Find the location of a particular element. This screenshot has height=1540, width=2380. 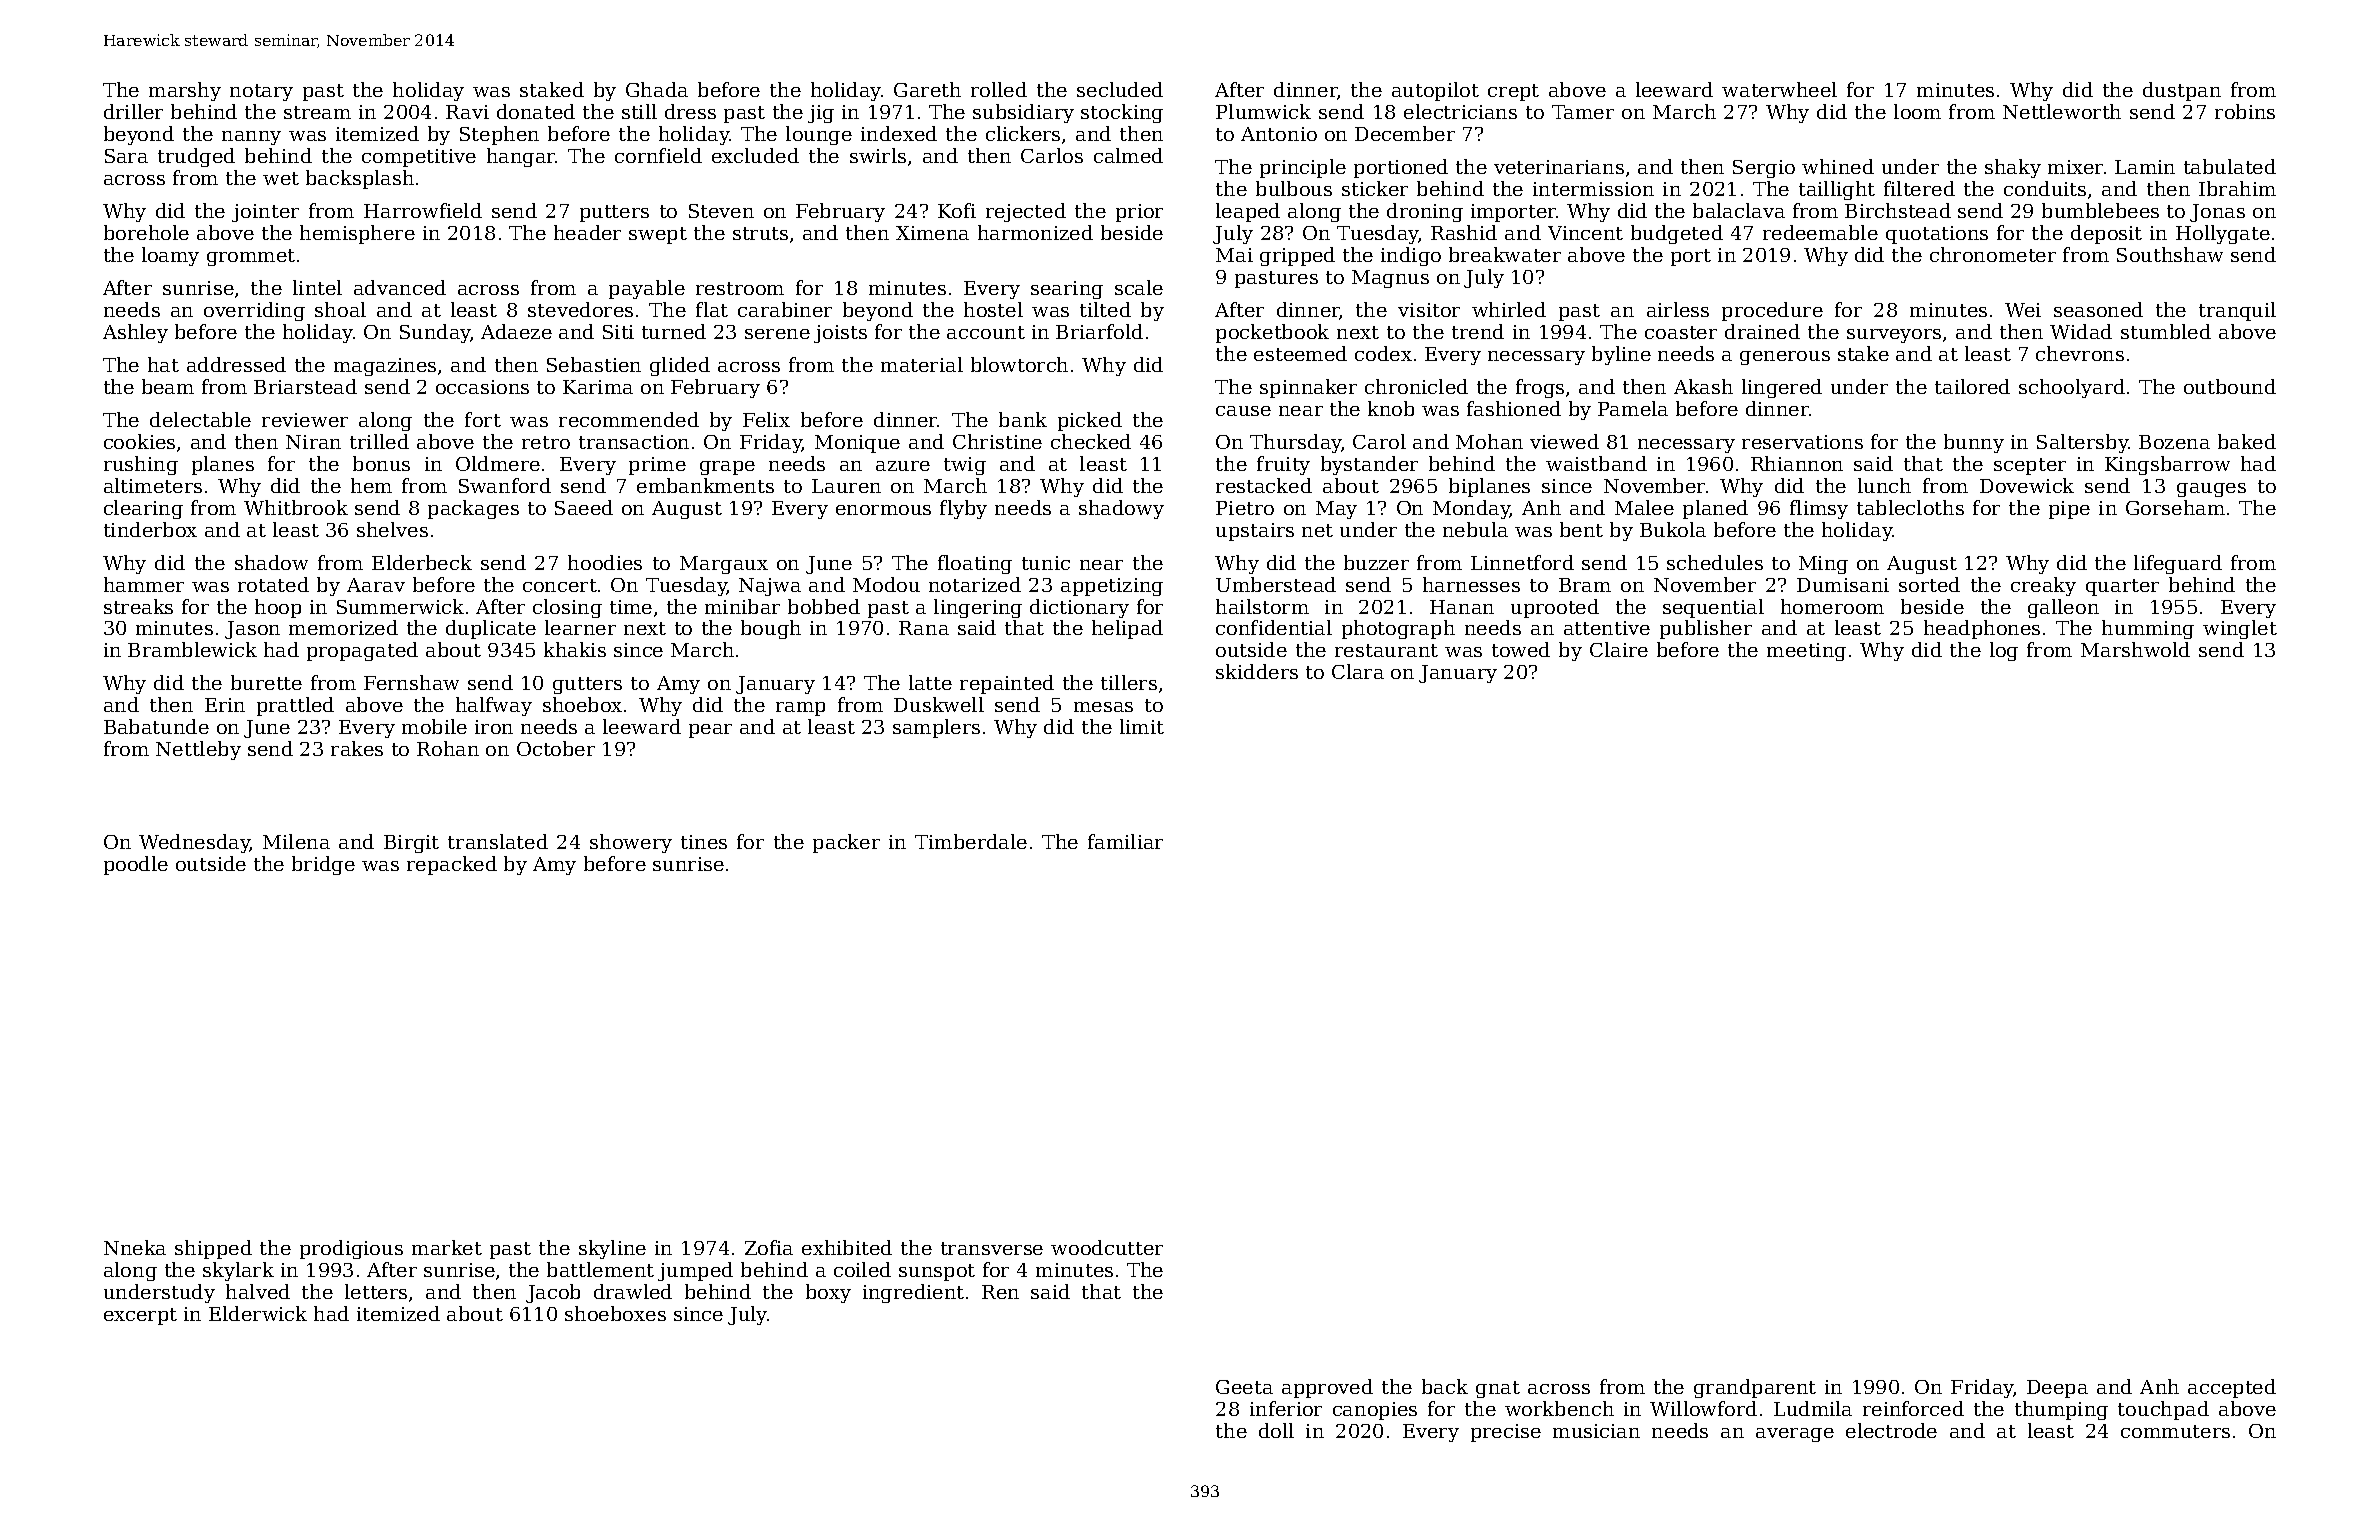

woodcutter is located at coordinates (1107, 1247).
